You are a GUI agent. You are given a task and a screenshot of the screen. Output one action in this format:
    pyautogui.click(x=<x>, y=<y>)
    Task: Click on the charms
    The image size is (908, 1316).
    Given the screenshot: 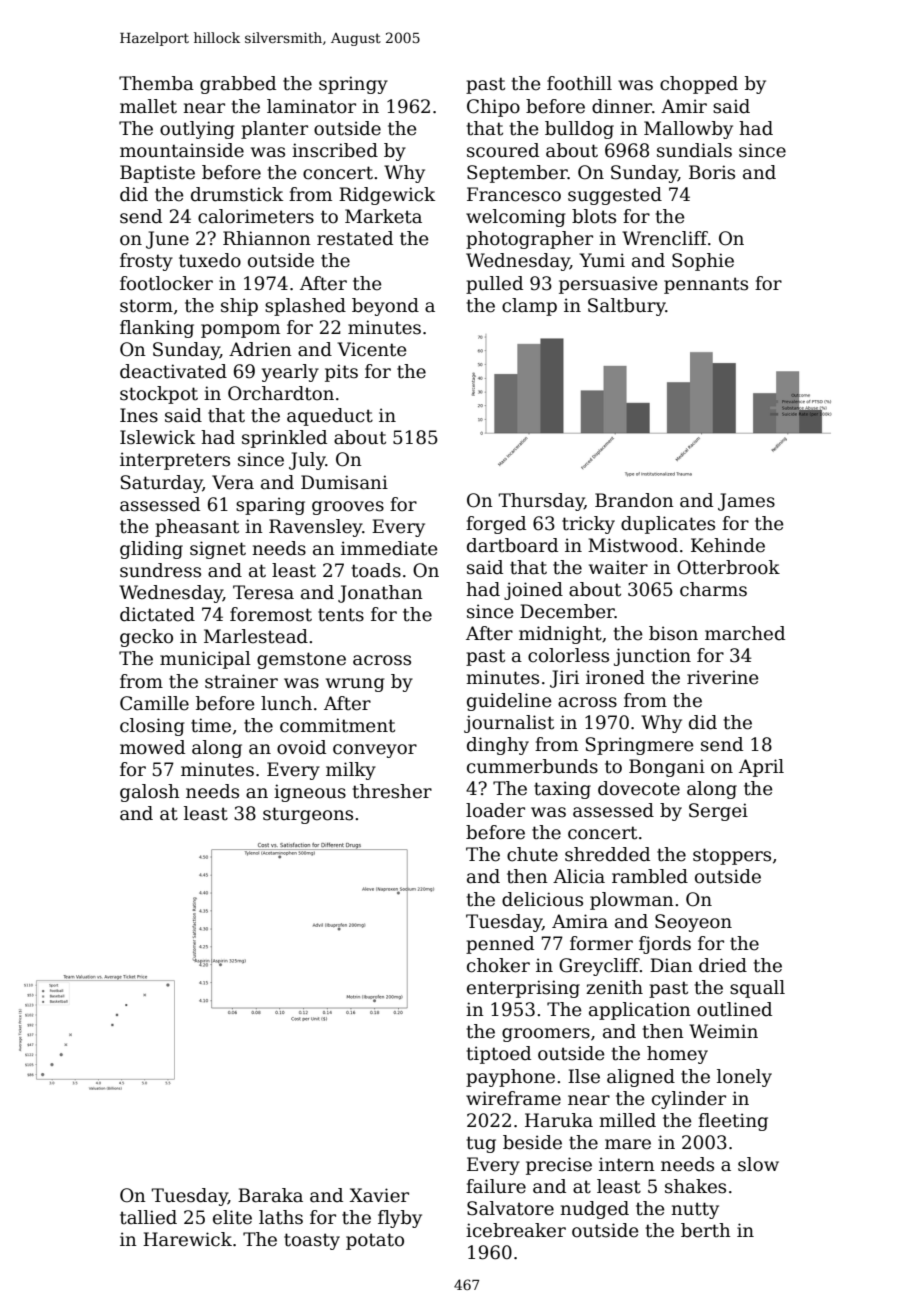 What is the action you would take?
    pyautogui.click(x=713, y=589)
